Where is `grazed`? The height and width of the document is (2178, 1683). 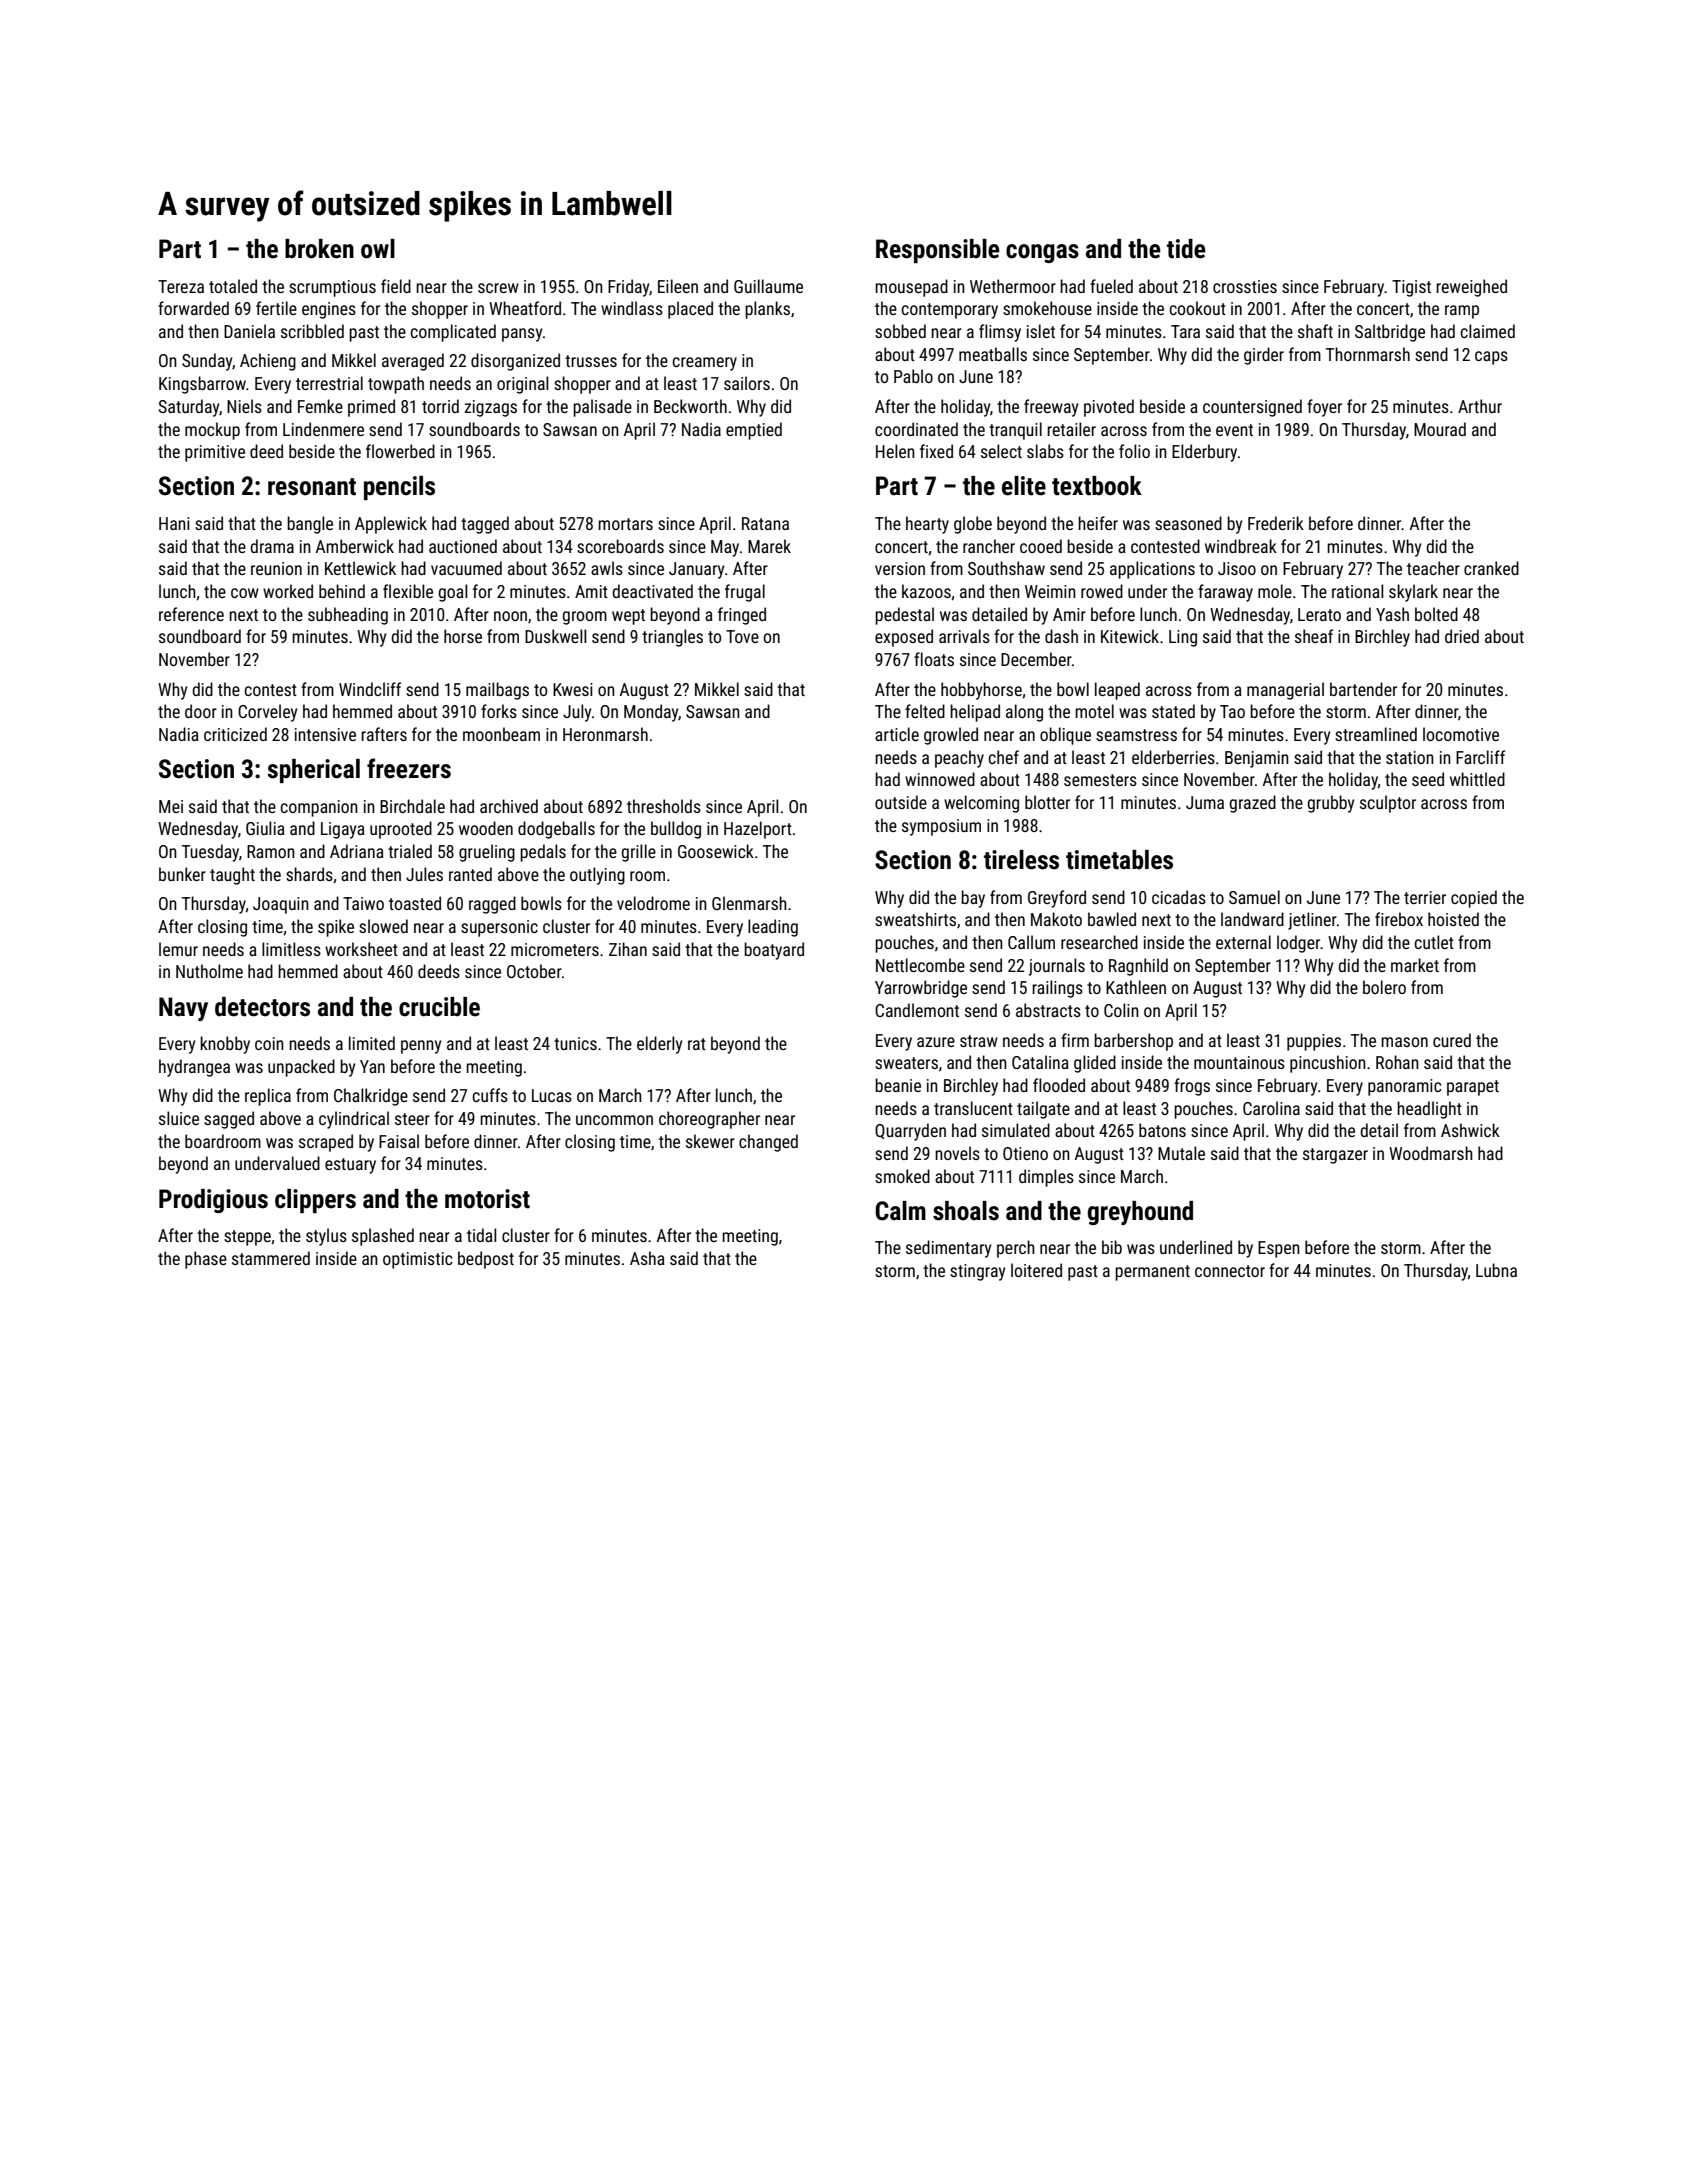
grazed is located at coordinates (1252, 804).
